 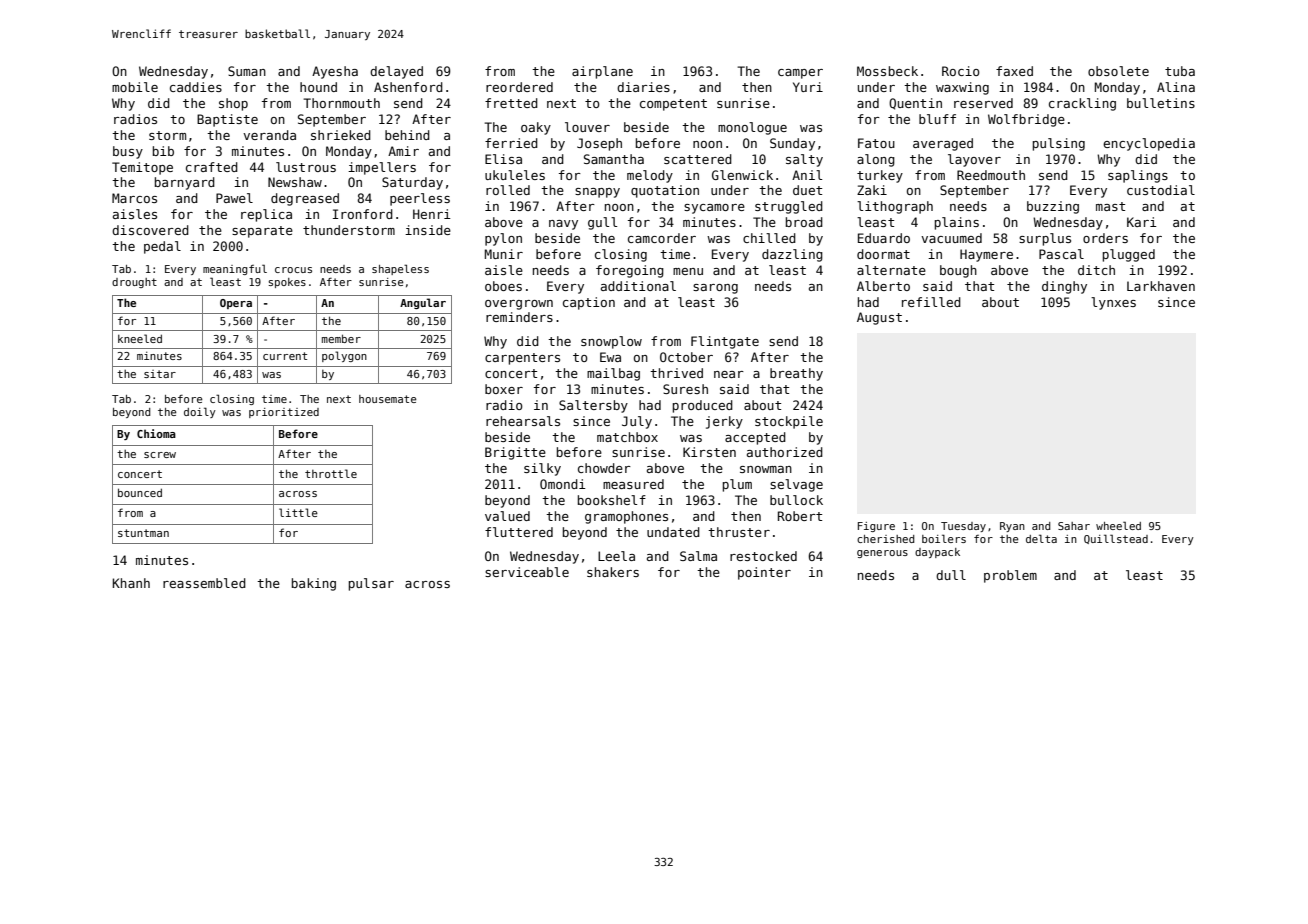 I want to click on chilled, so click(x=769, y=238).
